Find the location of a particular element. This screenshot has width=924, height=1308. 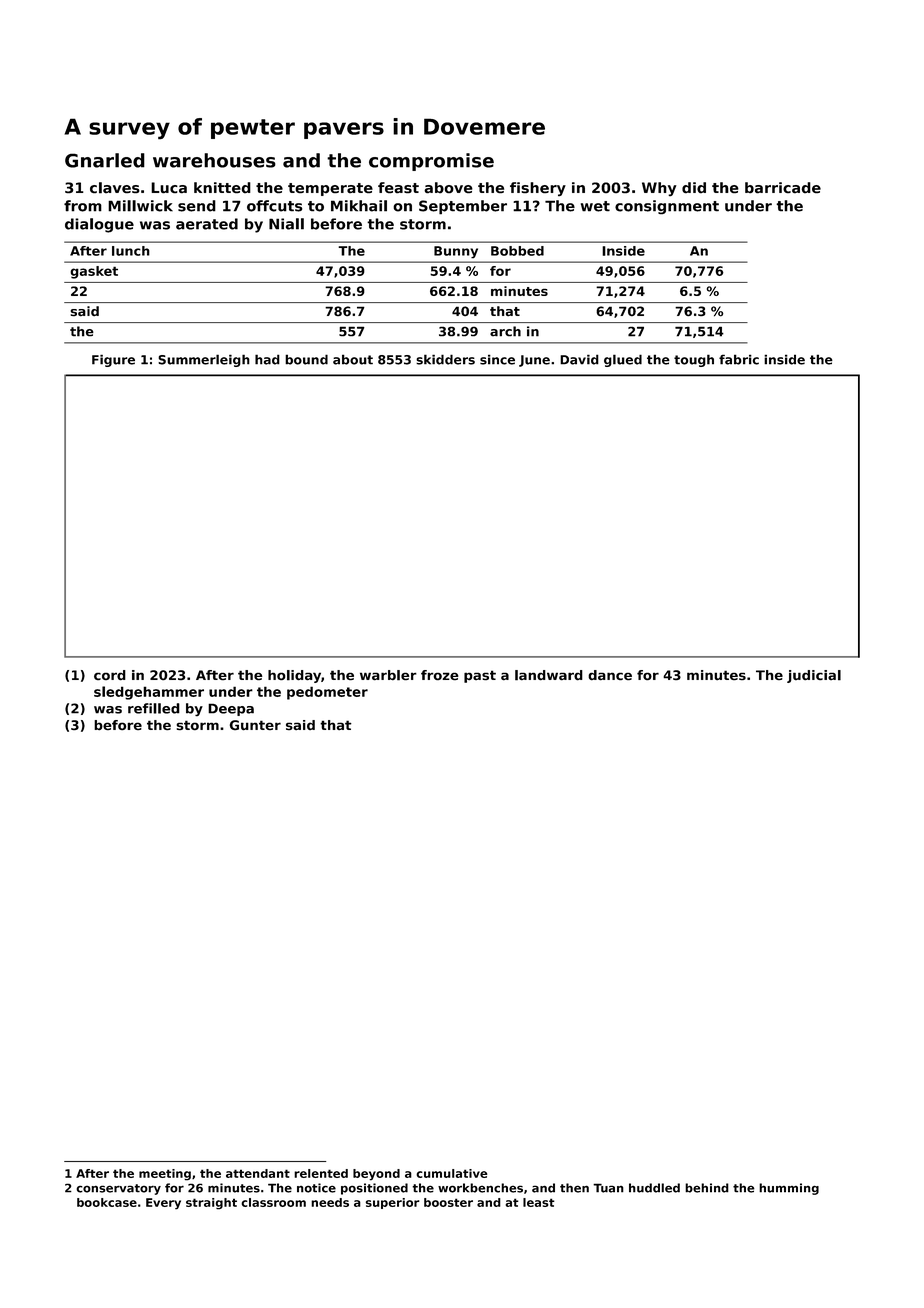

straight is located at coordinates (211, 1204).
